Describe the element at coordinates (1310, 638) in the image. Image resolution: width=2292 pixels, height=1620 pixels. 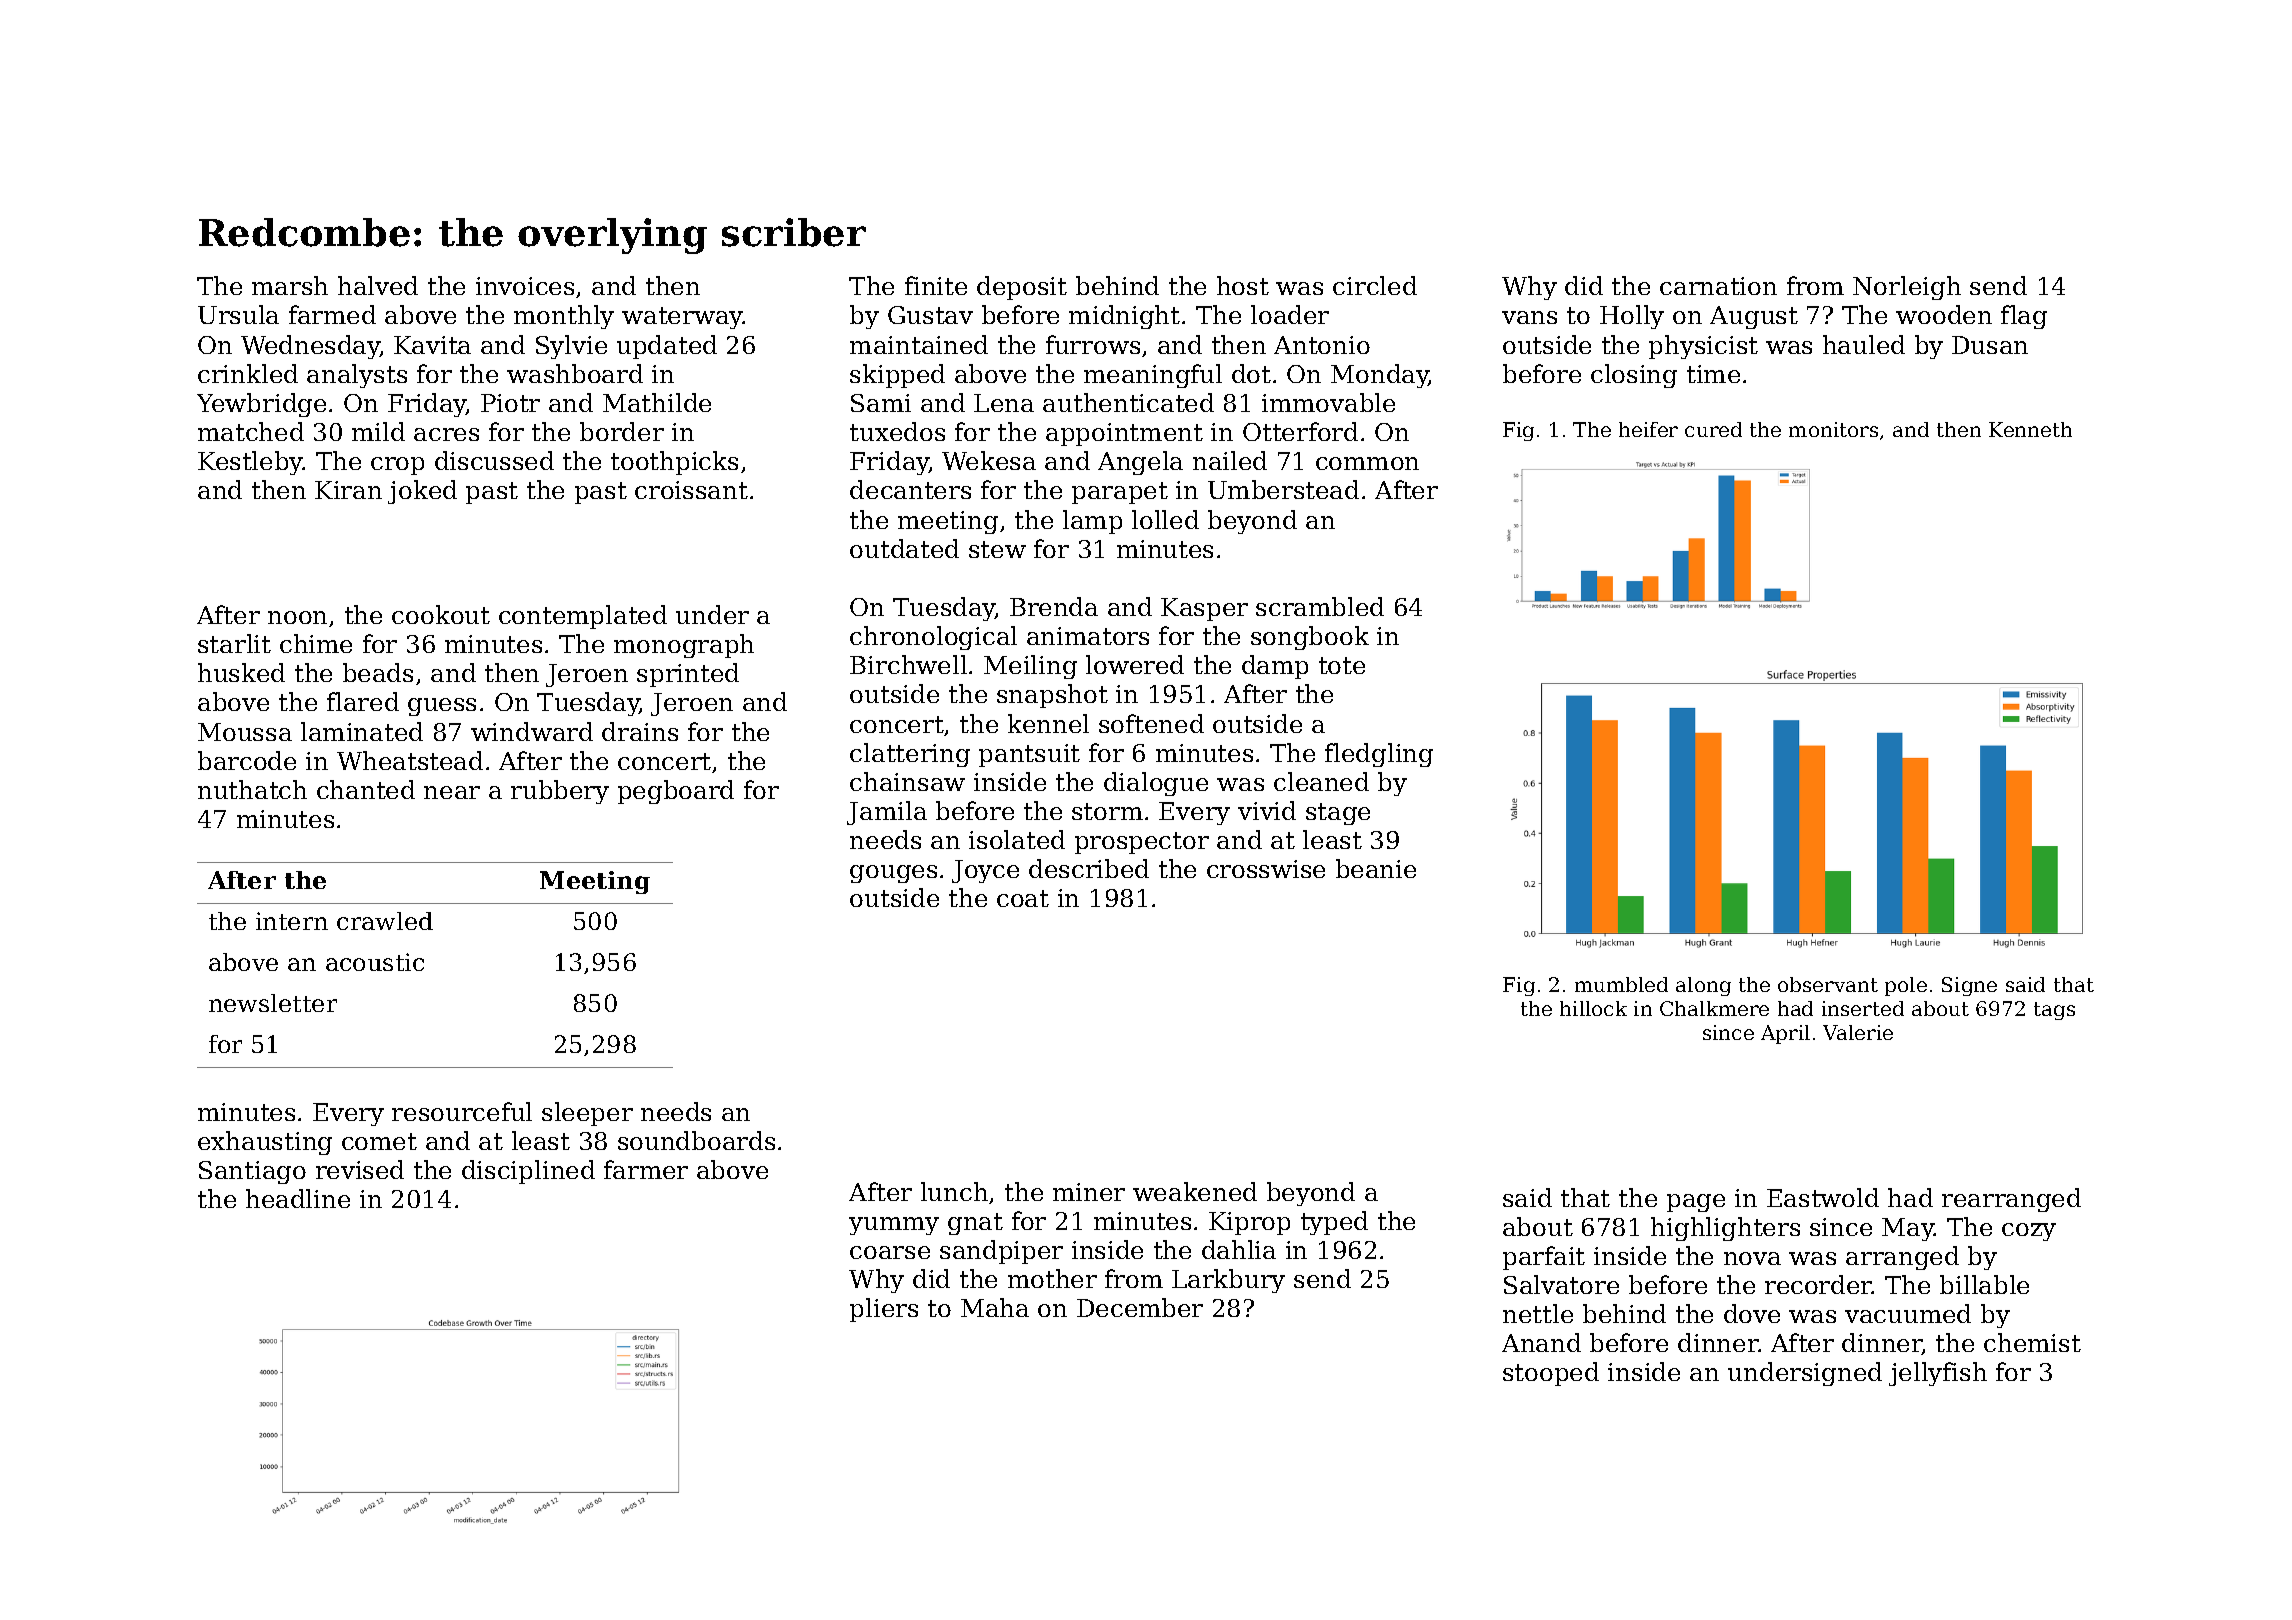
I see `songbook` at that location.
